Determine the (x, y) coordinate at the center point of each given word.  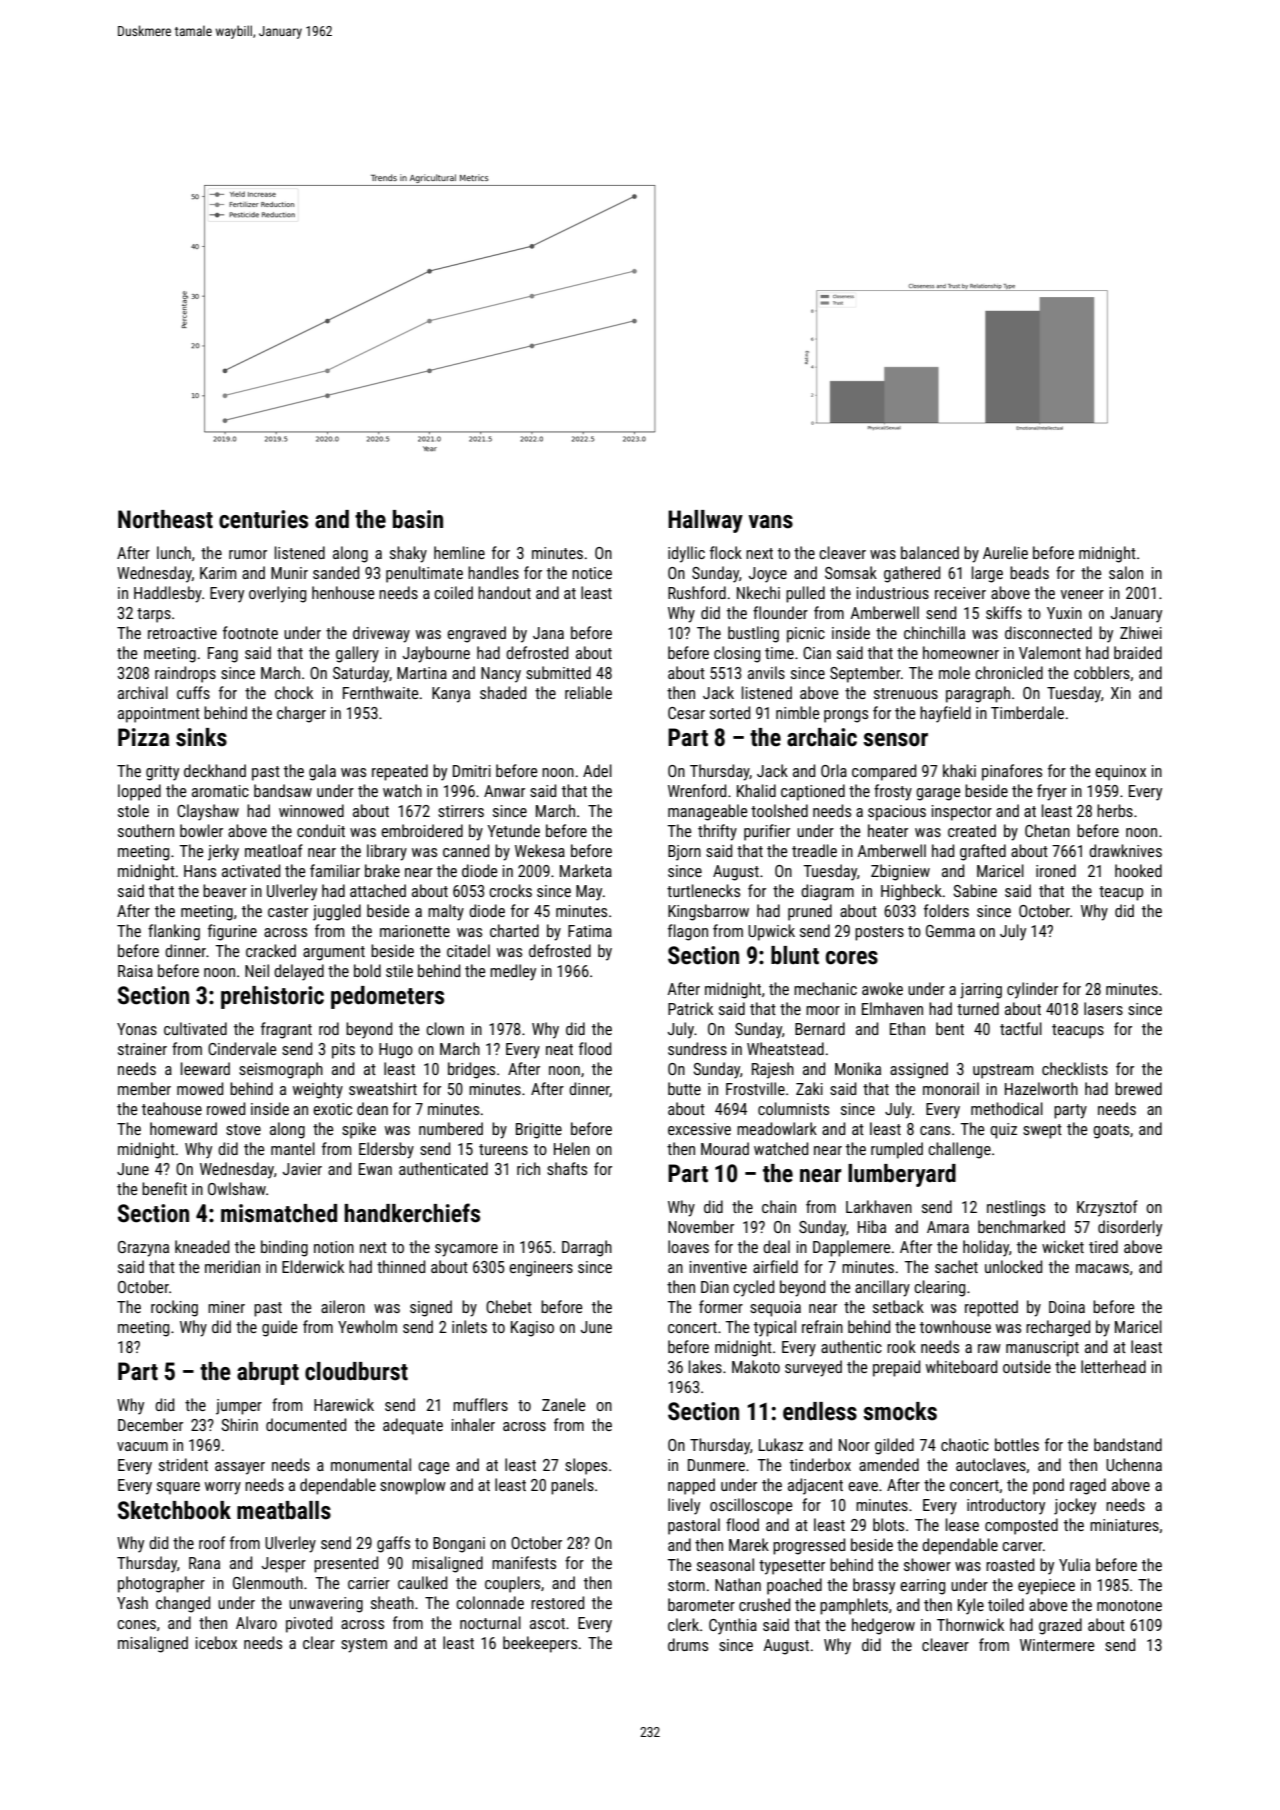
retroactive (182, 633)
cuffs (193, 692)
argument (334, 953)
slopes (586, 1466)
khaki (959, 770)
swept (1042, 1131)
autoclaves (991, 1464)
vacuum (142, 1446)
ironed (1056, 870)
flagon (688, 932)
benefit (164, 1188)
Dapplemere (851, 1248)
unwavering (326, 1605)
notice (592, 573)
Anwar (504, 791)
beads (1029, 572)
